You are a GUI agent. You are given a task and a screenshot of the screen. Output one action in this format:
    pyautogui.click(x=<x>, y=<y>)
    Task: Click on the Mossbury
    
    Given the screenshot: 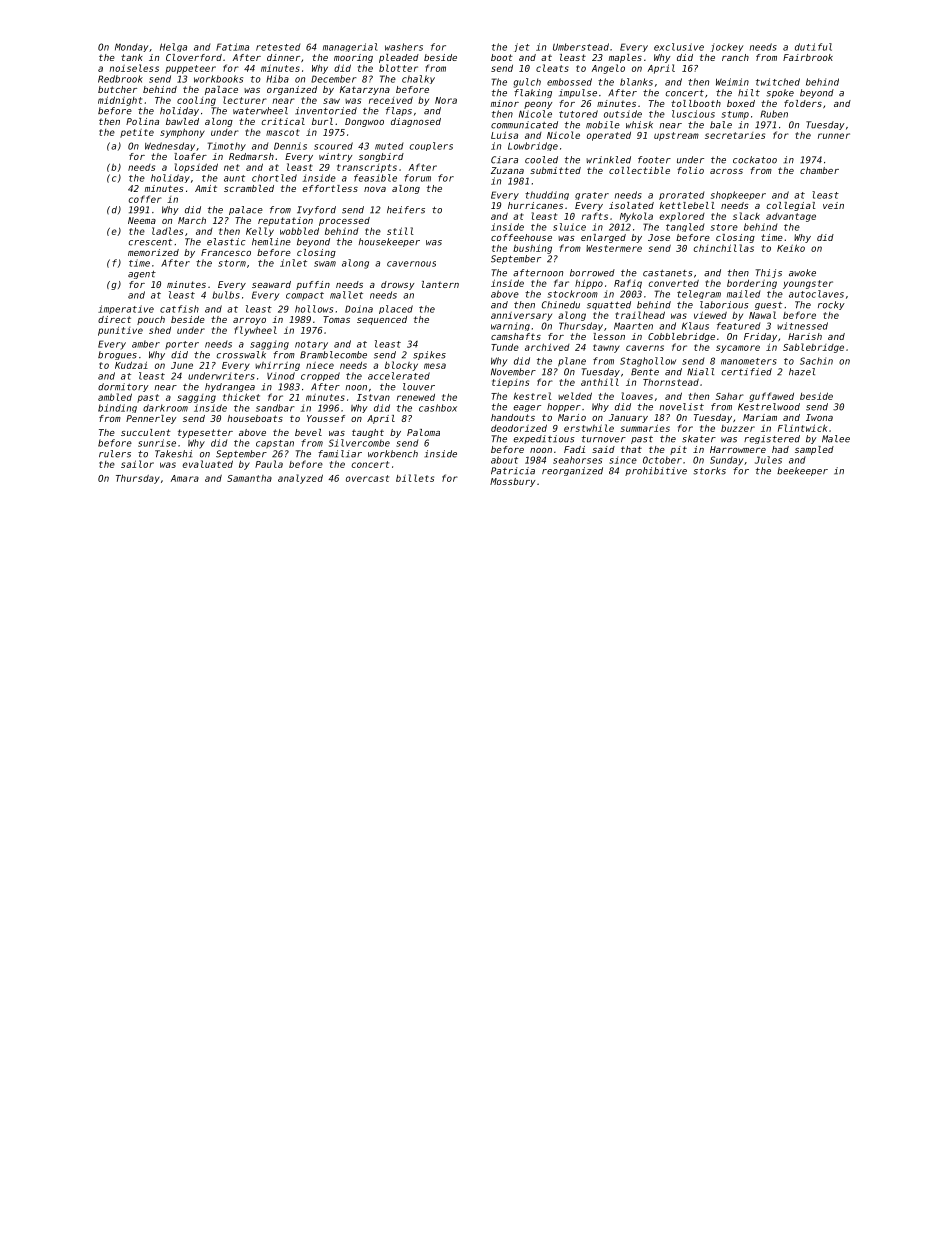 What is the action you would take?
    pyautogui.click(x=512, y=482)
